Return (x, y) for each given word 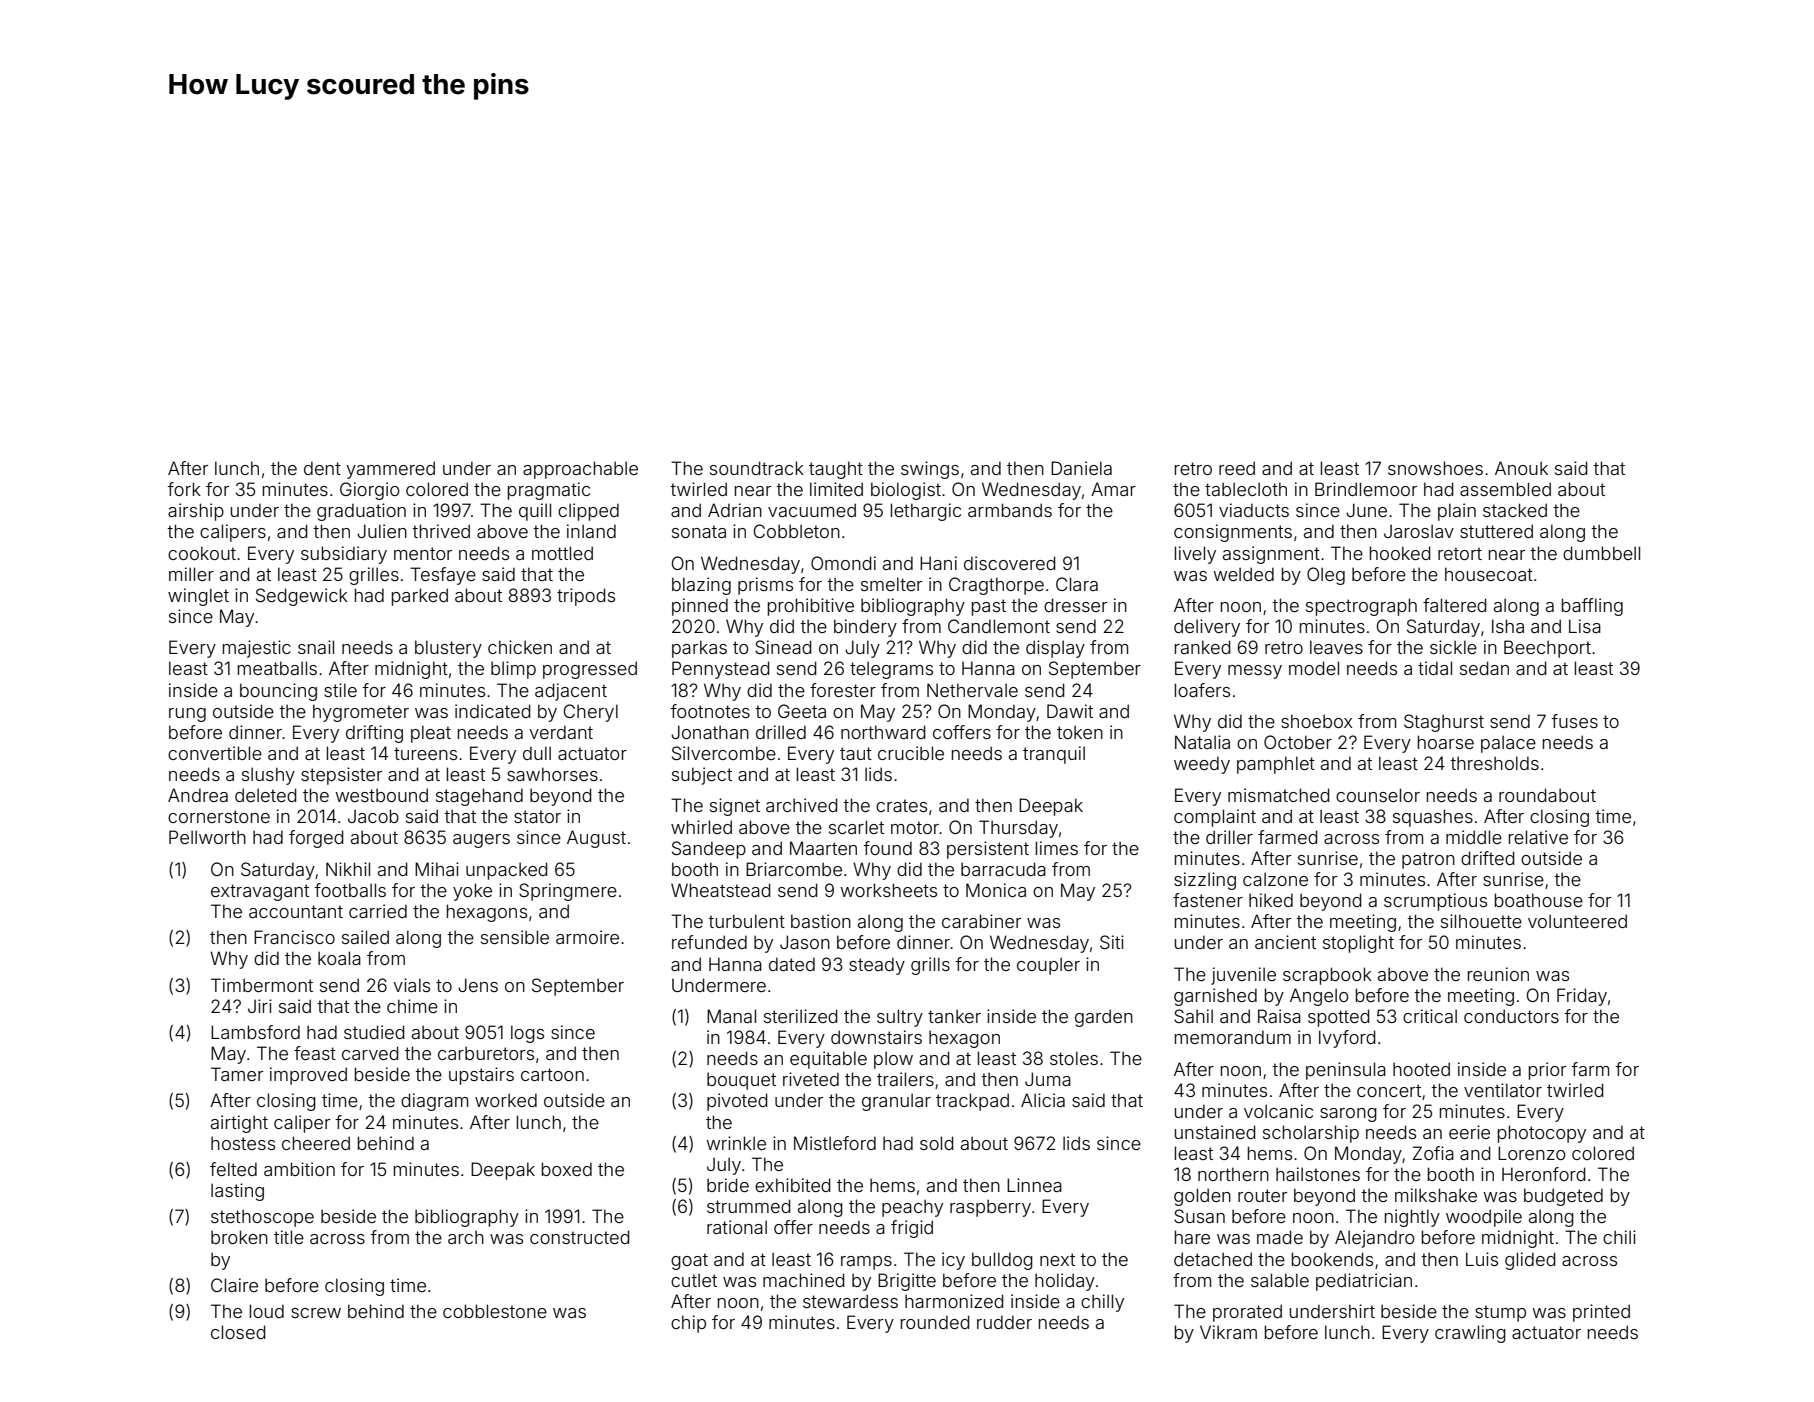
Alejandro (1375, 1239)
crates (901, 805)
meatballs (277, 668)
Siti (1112, 942)
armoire (587, 937)
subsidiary (344, 555)
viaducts (1254, 510)
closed (238, 1332)
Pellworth (207, 837)
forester (843, 690)
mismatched (1279, 795)
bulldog (1002, 1261)
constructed (580, 1237)
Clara (1077, 584)
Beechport (1547, 649)
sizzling (1205, 881)
